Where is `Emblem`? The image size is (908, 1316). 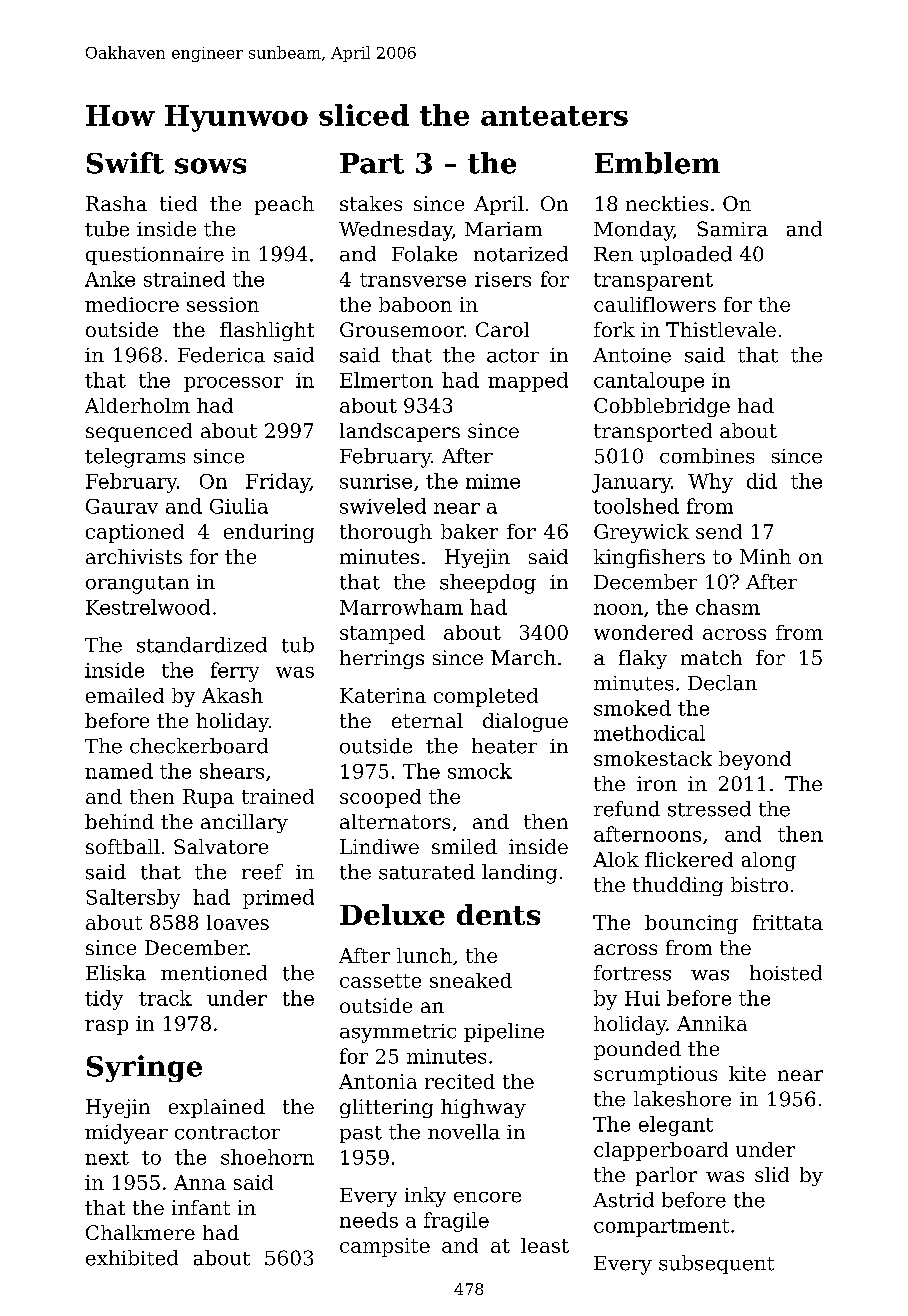 Emblem is located at coordinates (657, 163).
